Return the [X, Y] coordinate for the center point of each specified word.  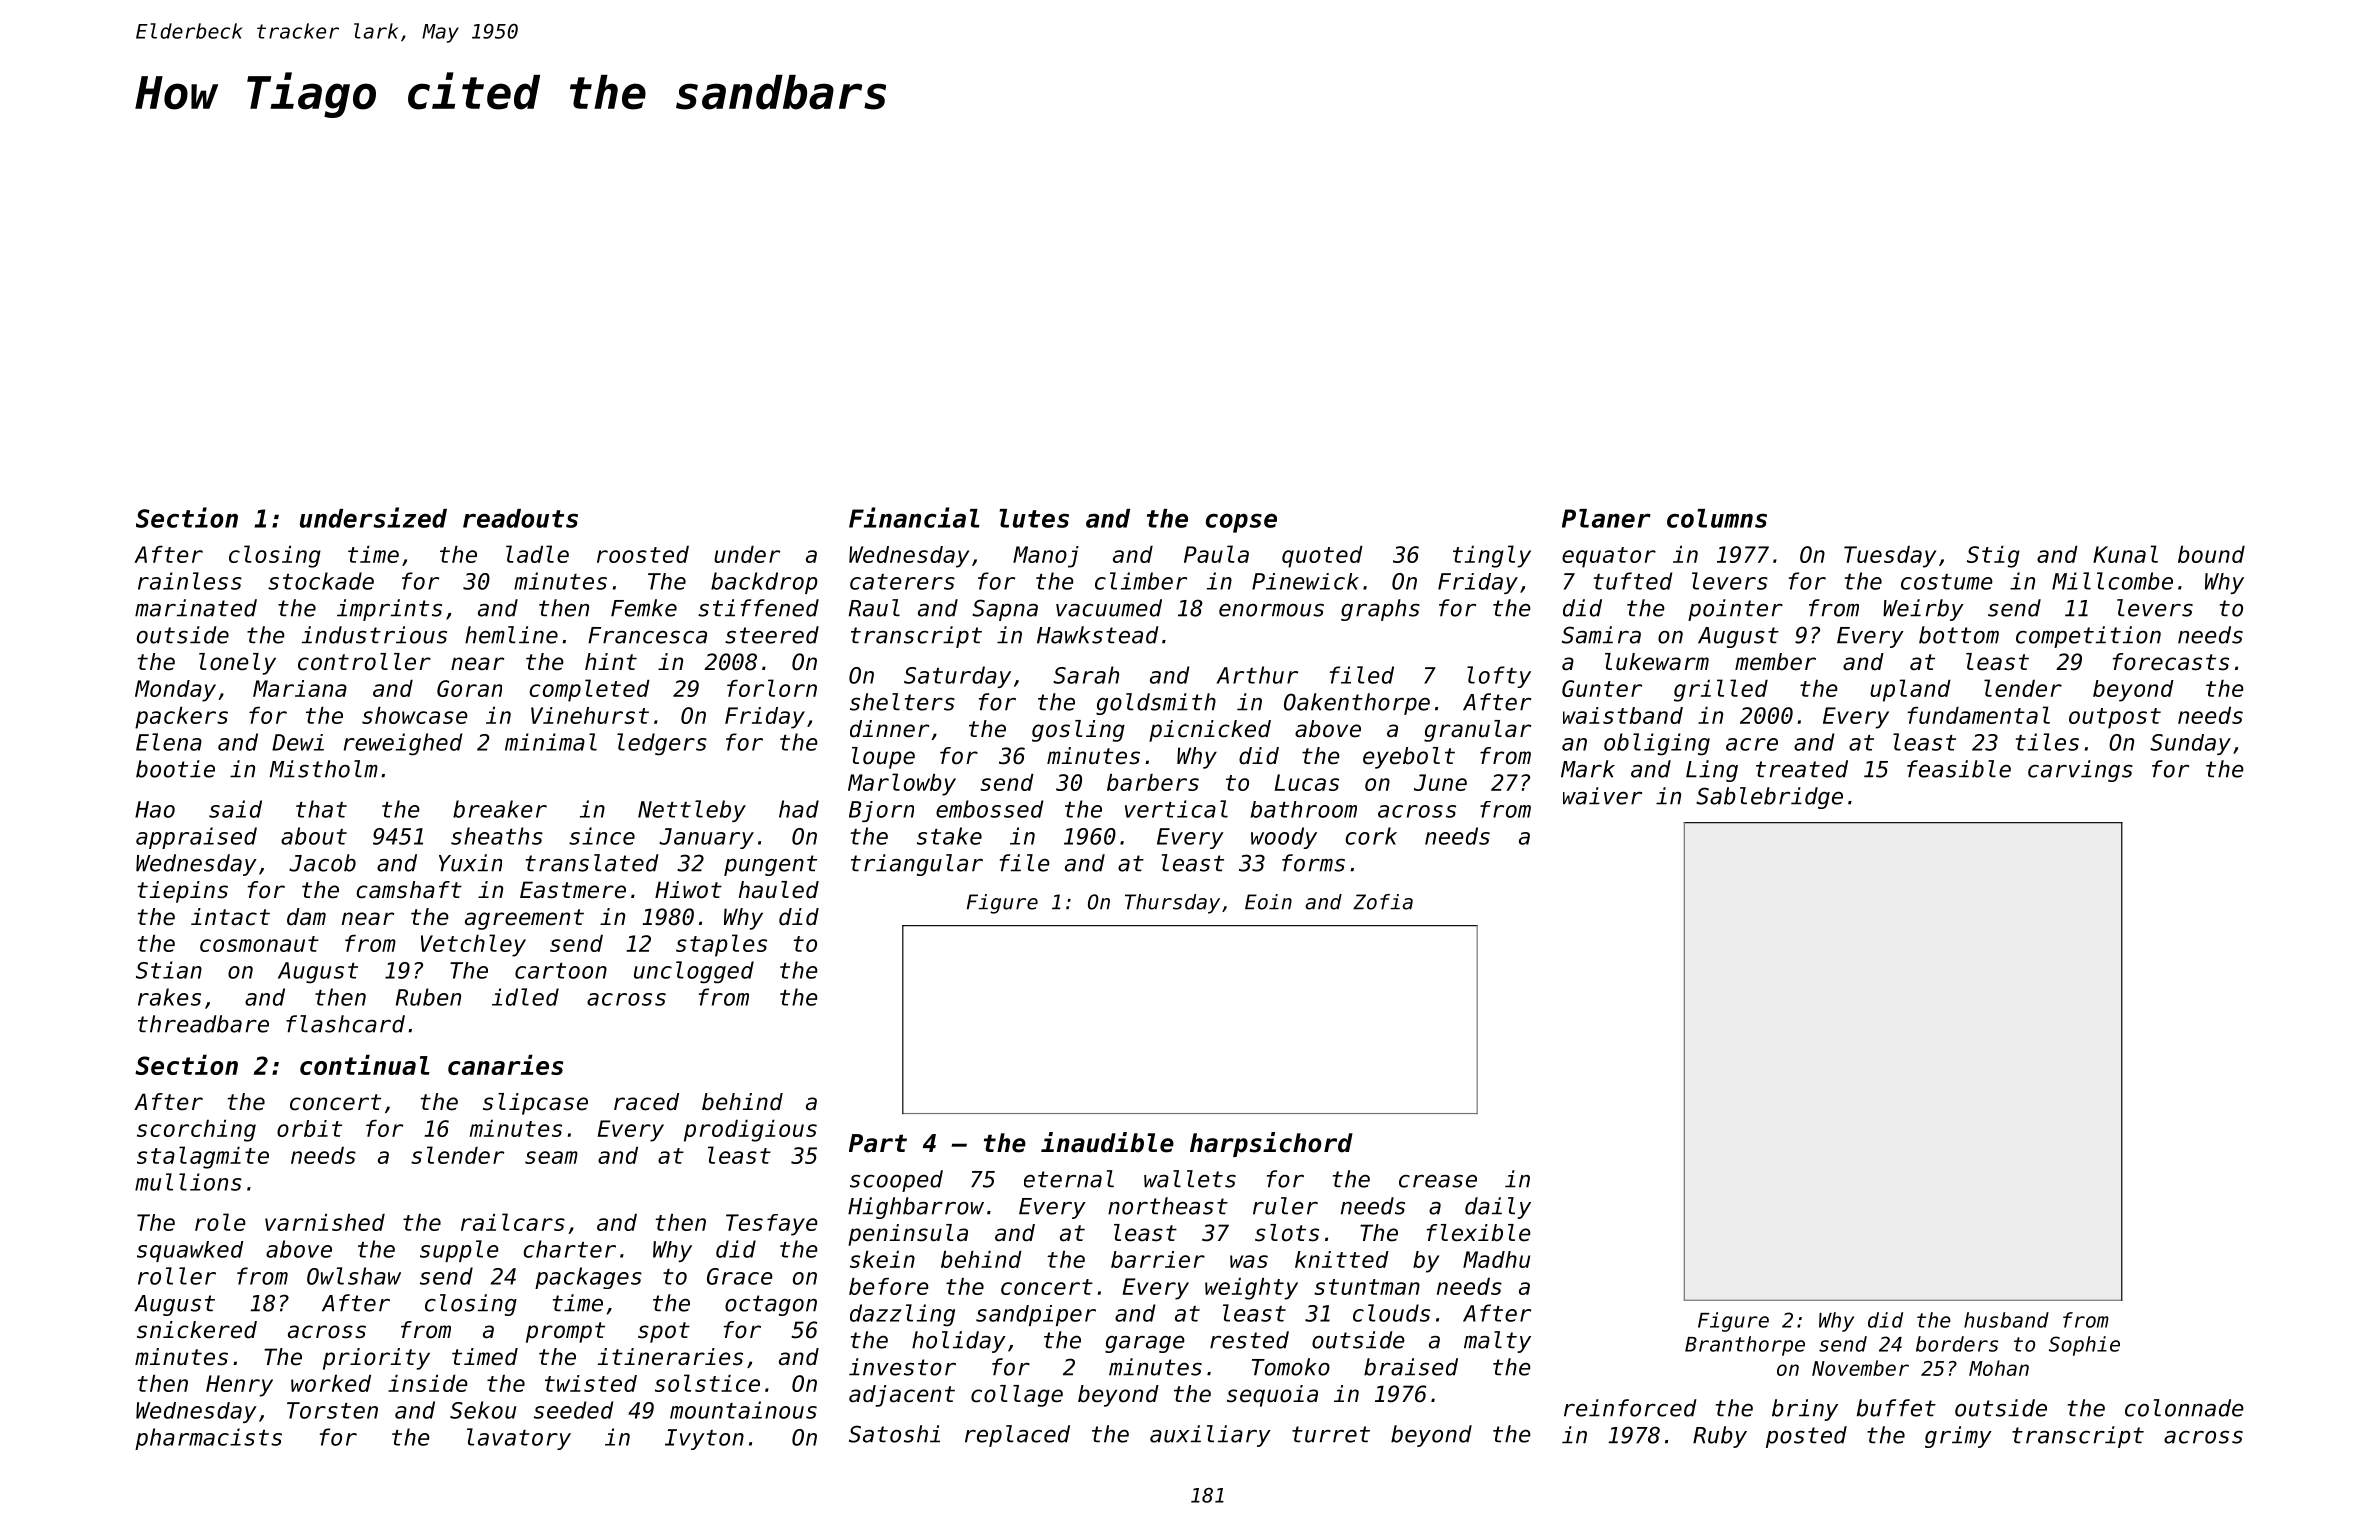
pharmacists [208, 1439]
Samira [1601, 635]
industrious [374, 635]
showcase [415, 715]
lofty [1499, 677]
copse [1241, 523]
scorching [196, 1131]
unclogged [694, 972]
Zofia [1383, 902]
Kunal [2125, 554]
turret [1331, 1434]
